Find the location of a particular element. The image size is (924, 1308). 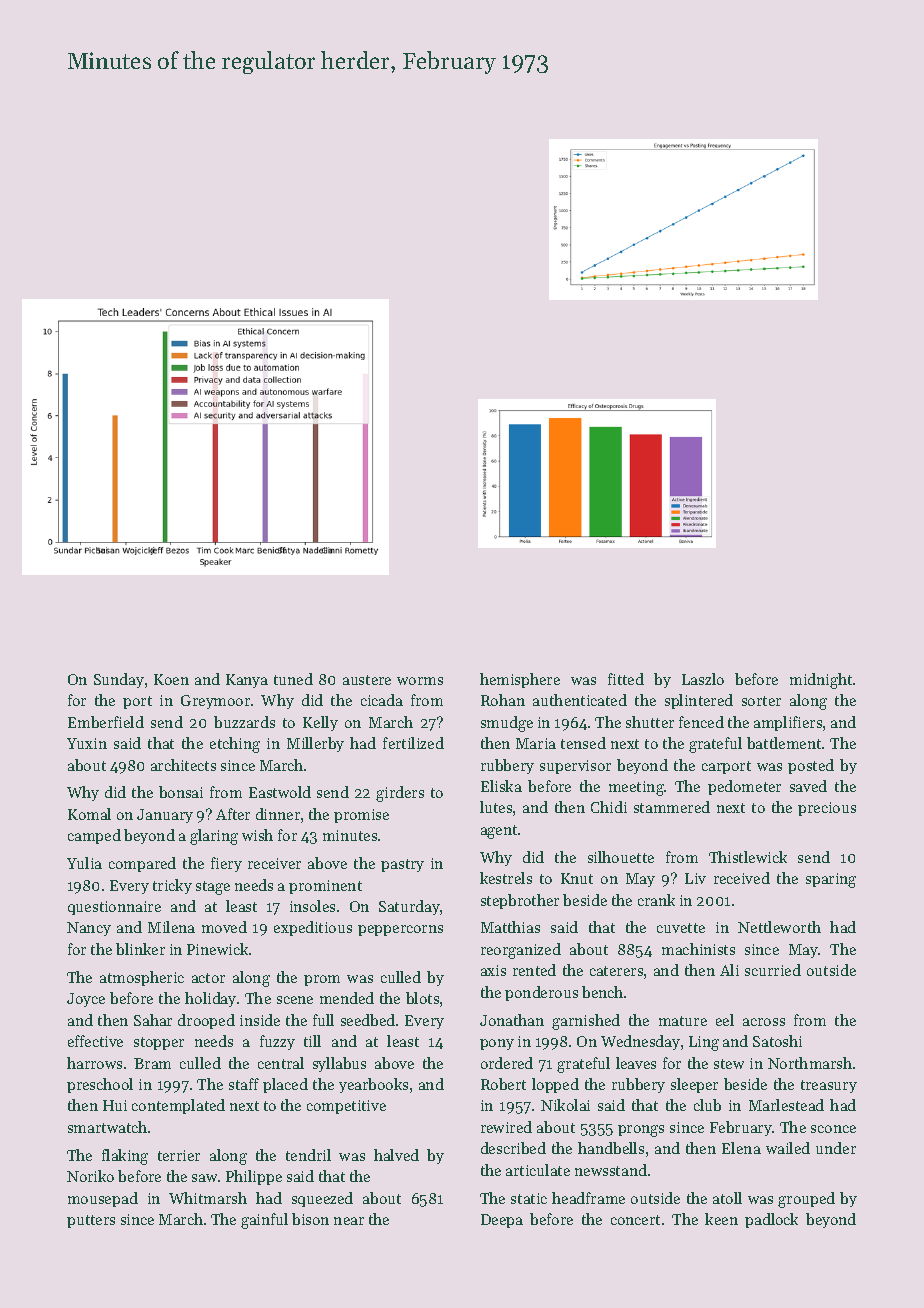

austere is located at coordinates (367, 680).
